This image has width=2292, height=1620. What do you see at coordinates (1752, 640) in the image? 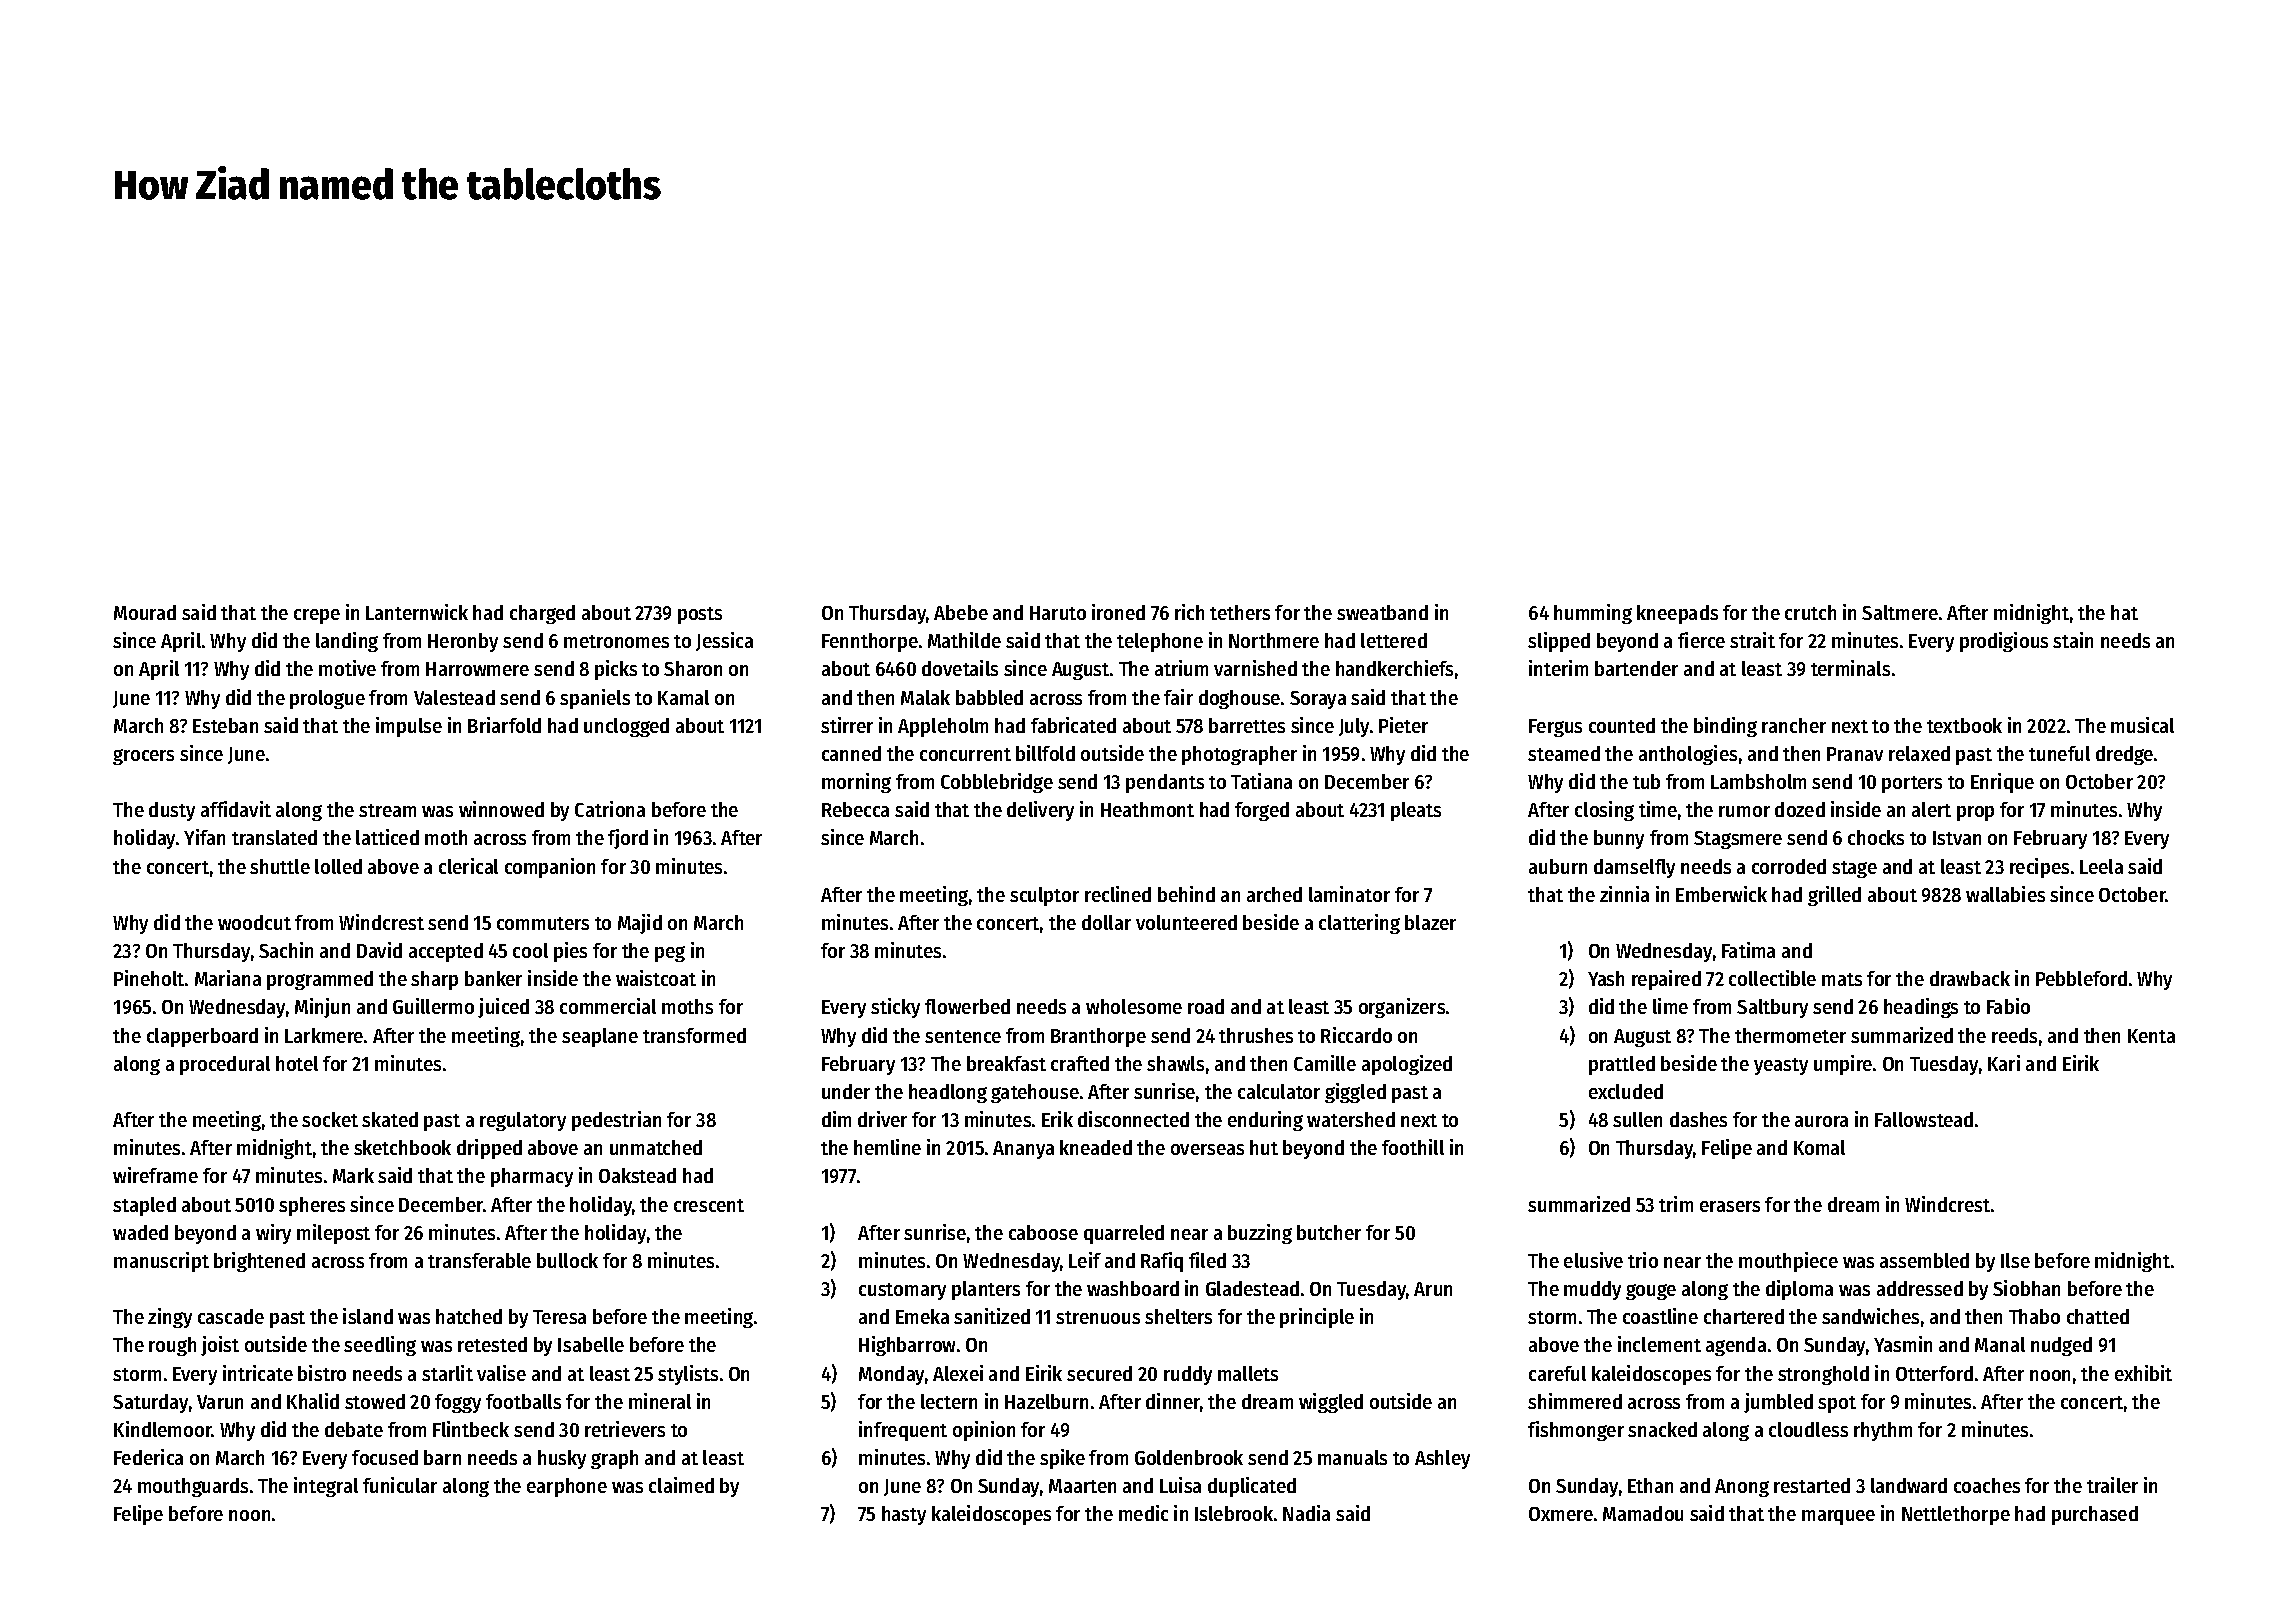
I see `strait` at bounding box center [1752, 640].
